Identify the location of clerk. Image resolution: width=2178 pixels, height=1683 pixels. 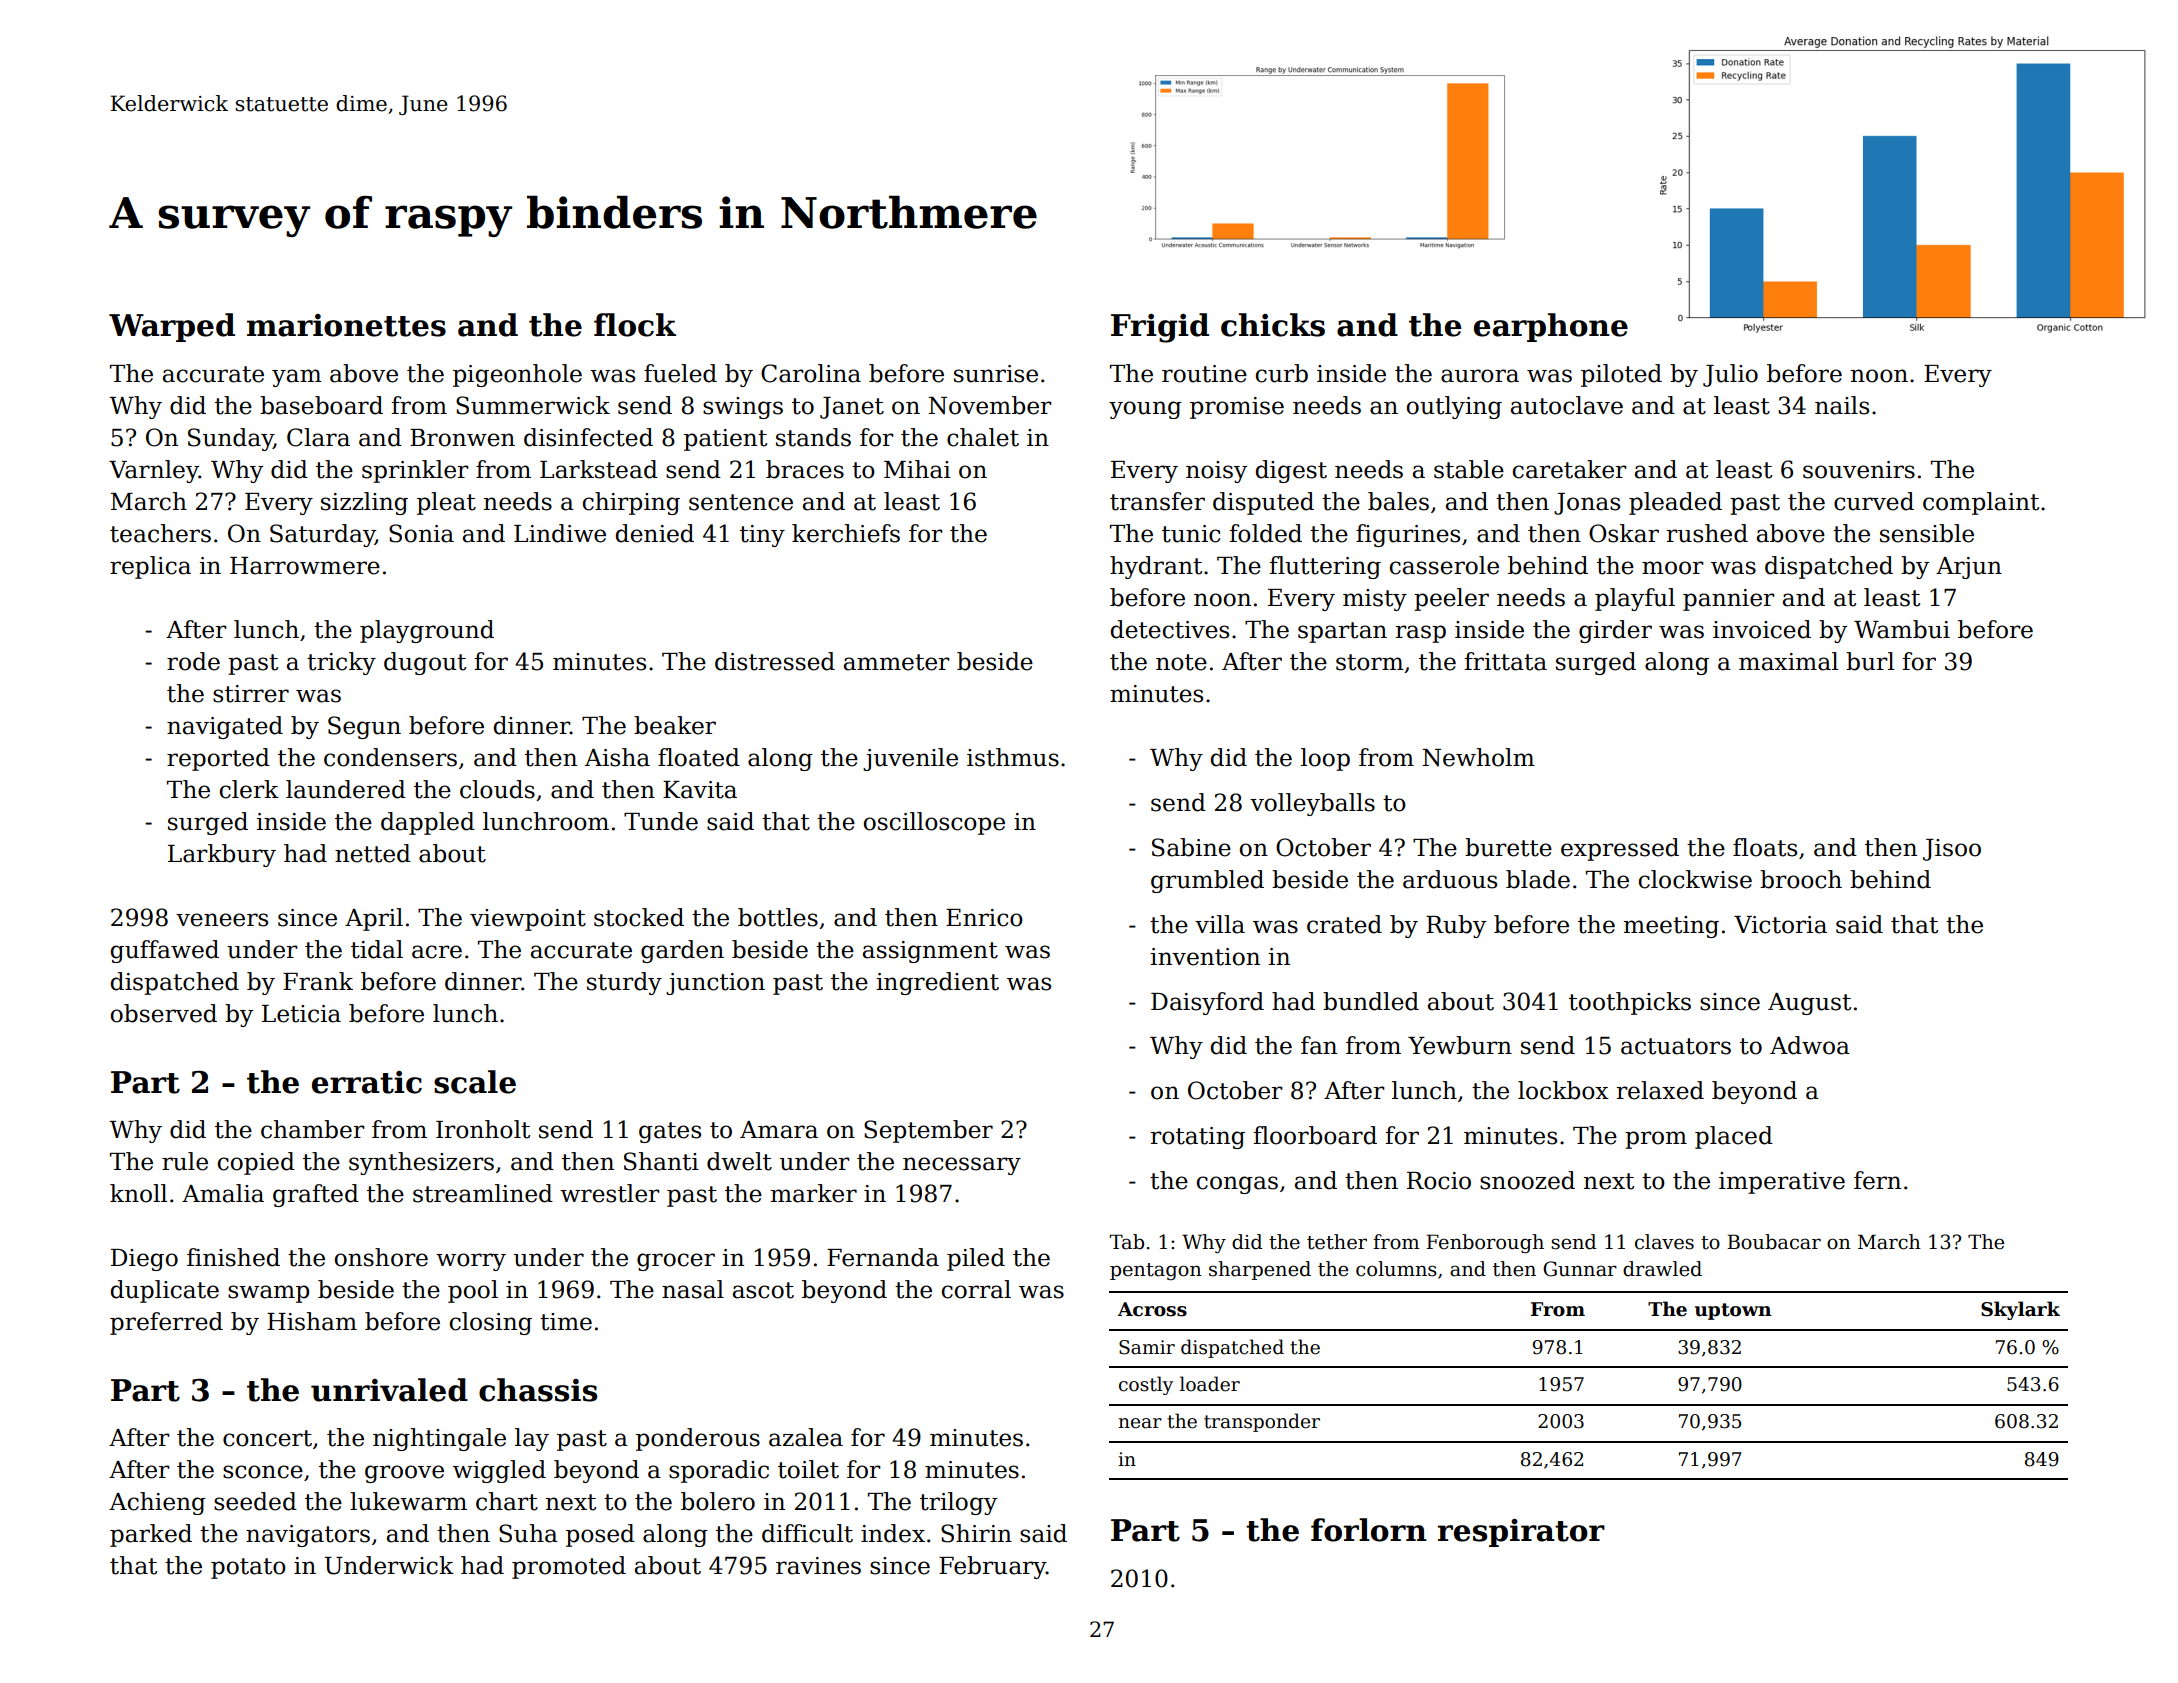
(249, 789).
